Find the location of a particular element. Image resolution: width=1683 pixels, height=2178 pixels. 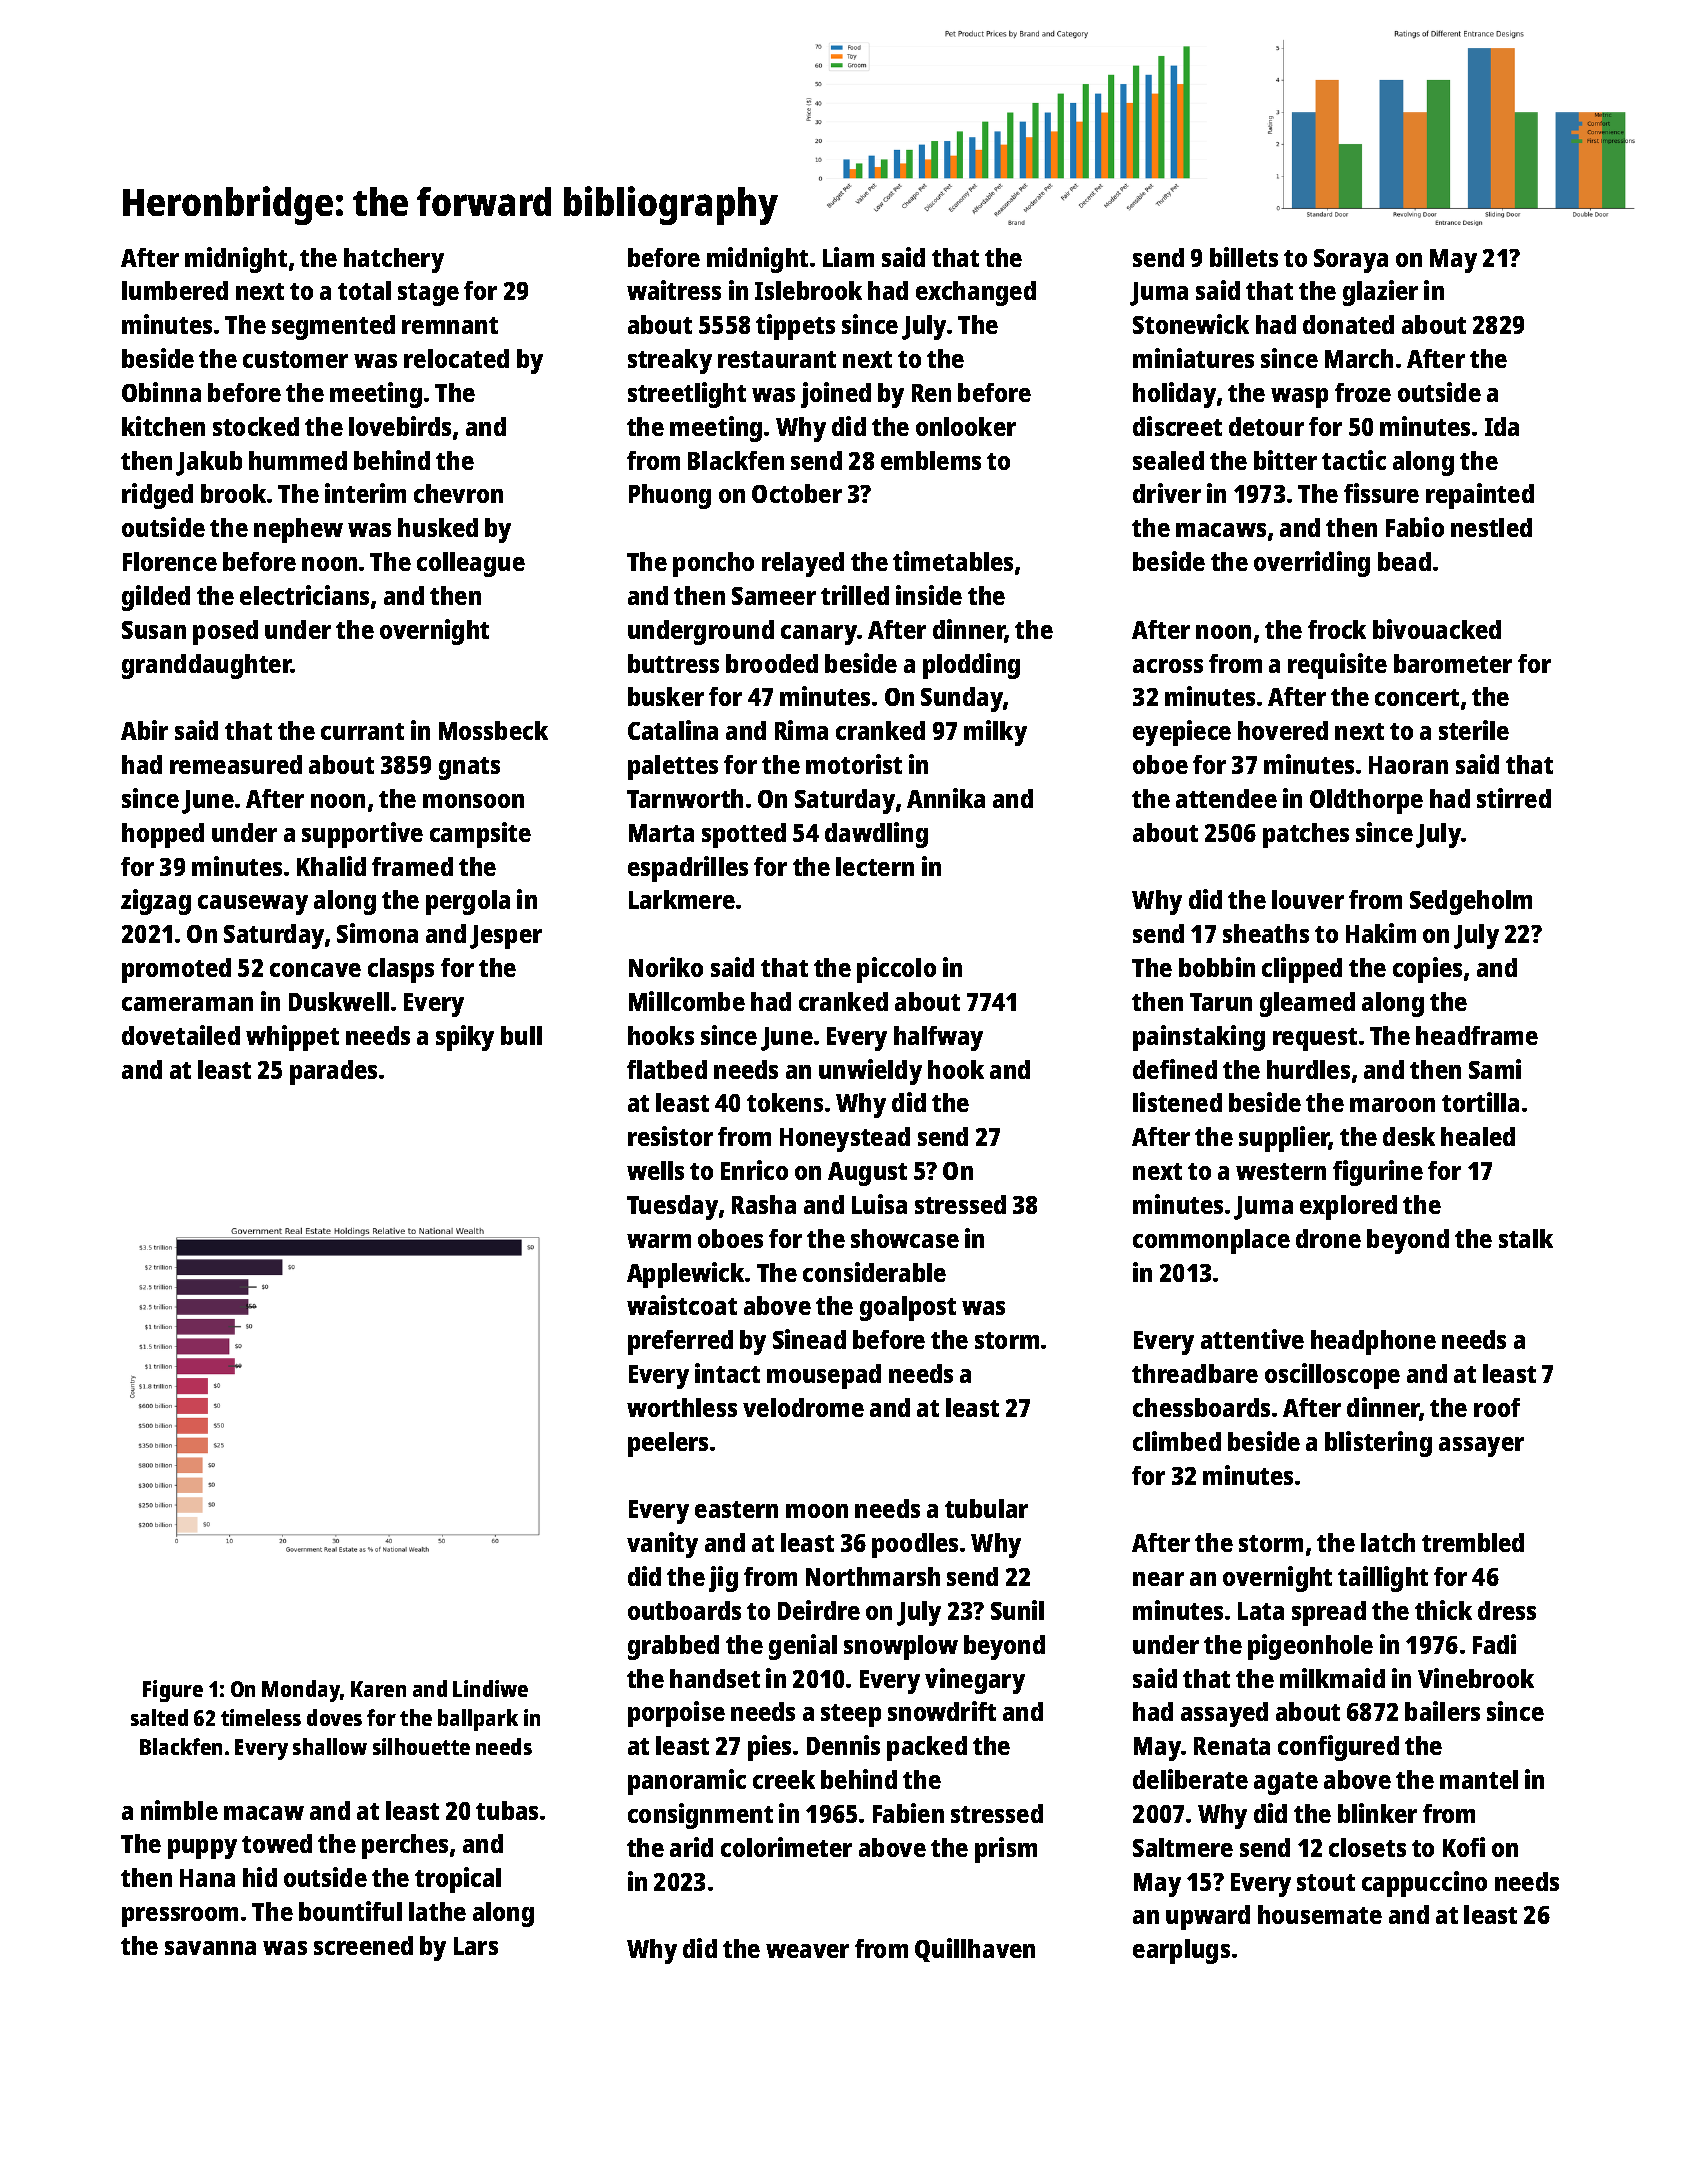

trembled is located at coordinates (1473, 1542).
